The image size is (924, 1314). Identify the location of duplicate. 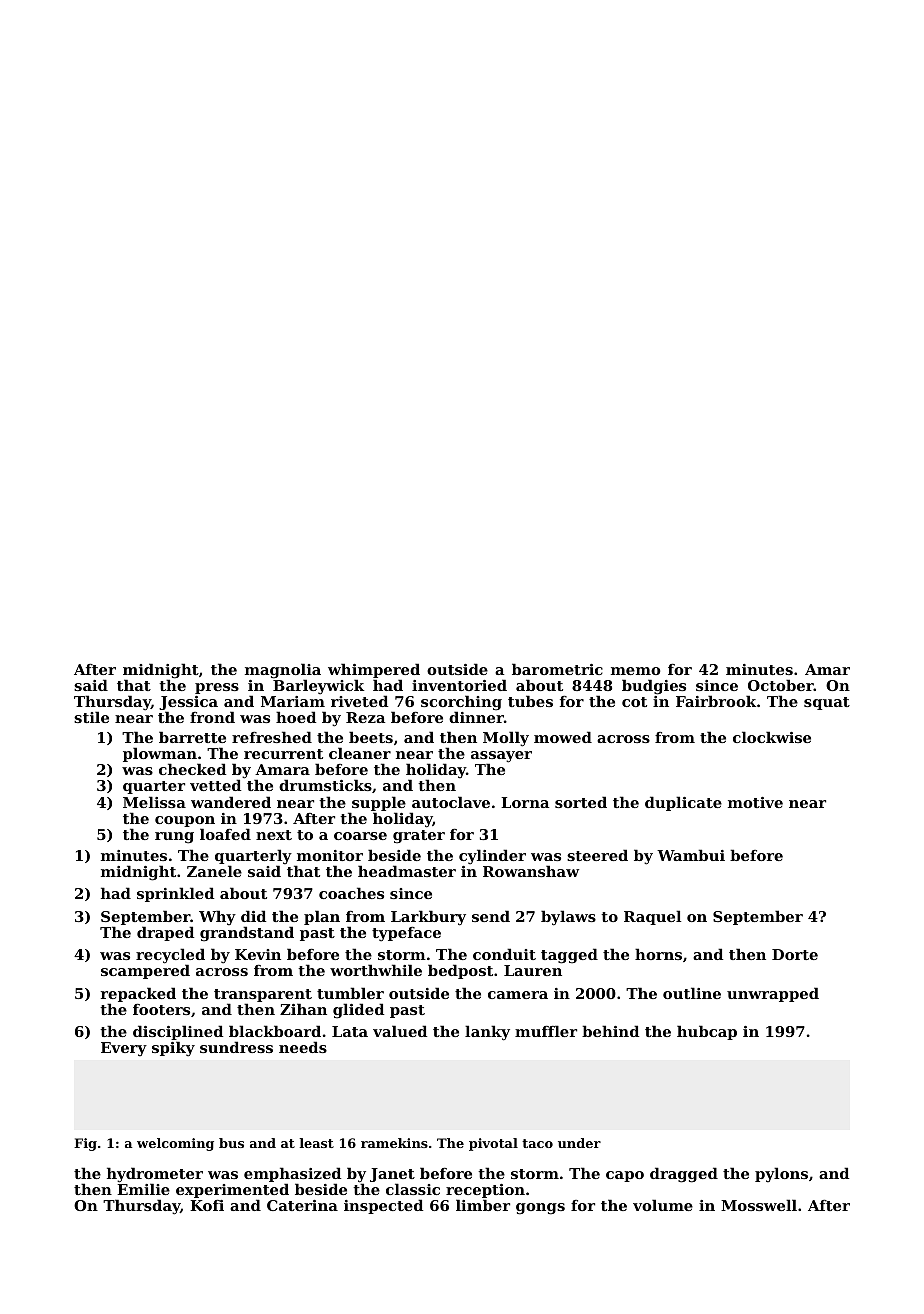
(683, 803).
